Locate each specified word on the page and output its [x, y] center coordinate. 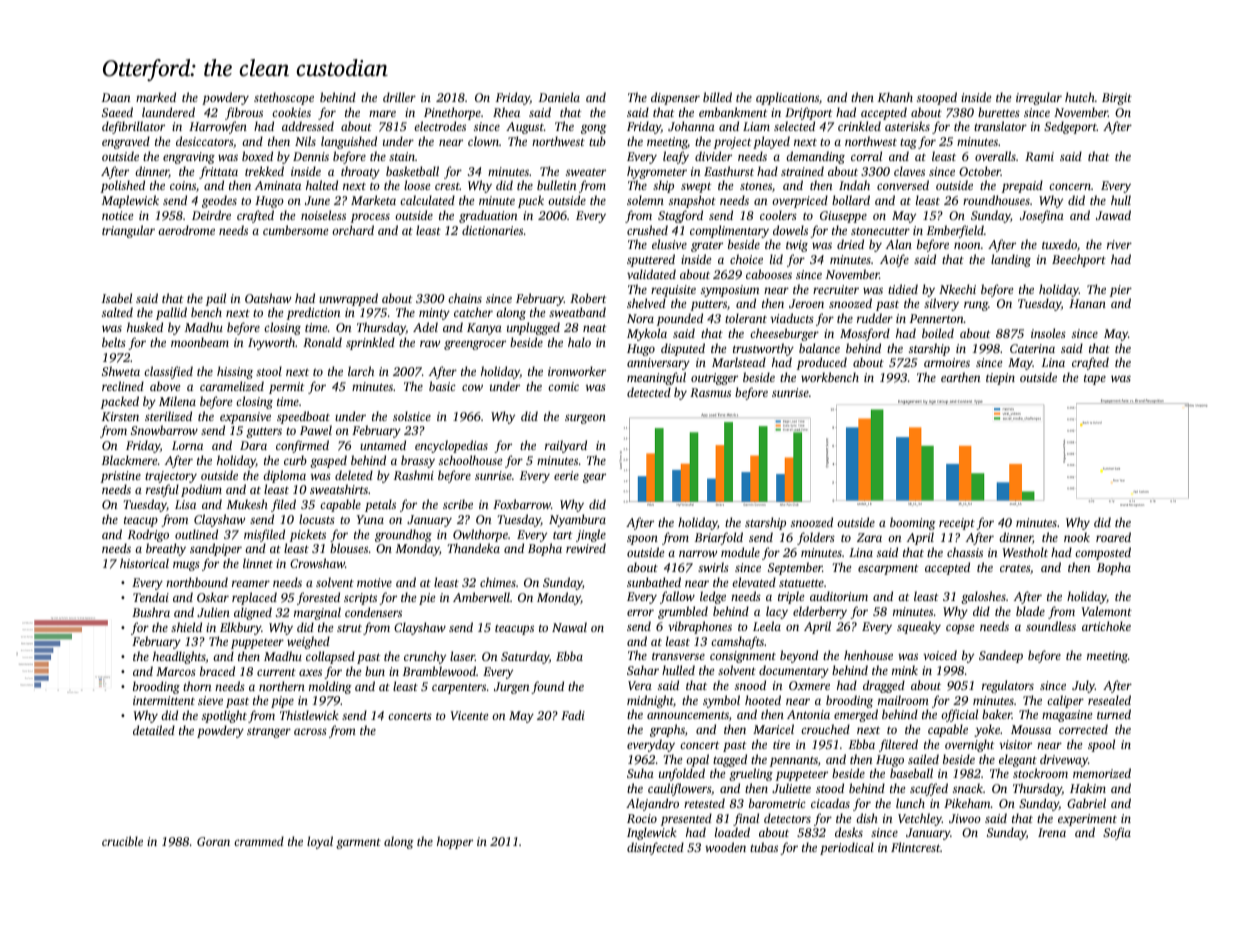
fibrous [244, 113]
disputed [683, 349]
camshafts [737, 642]
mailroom [903, 700]
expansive [245, 418]
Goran [213, 841]
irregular [1039, 98]
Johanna [691, 126]
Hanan [1087, 303]
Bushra [151, 612]
